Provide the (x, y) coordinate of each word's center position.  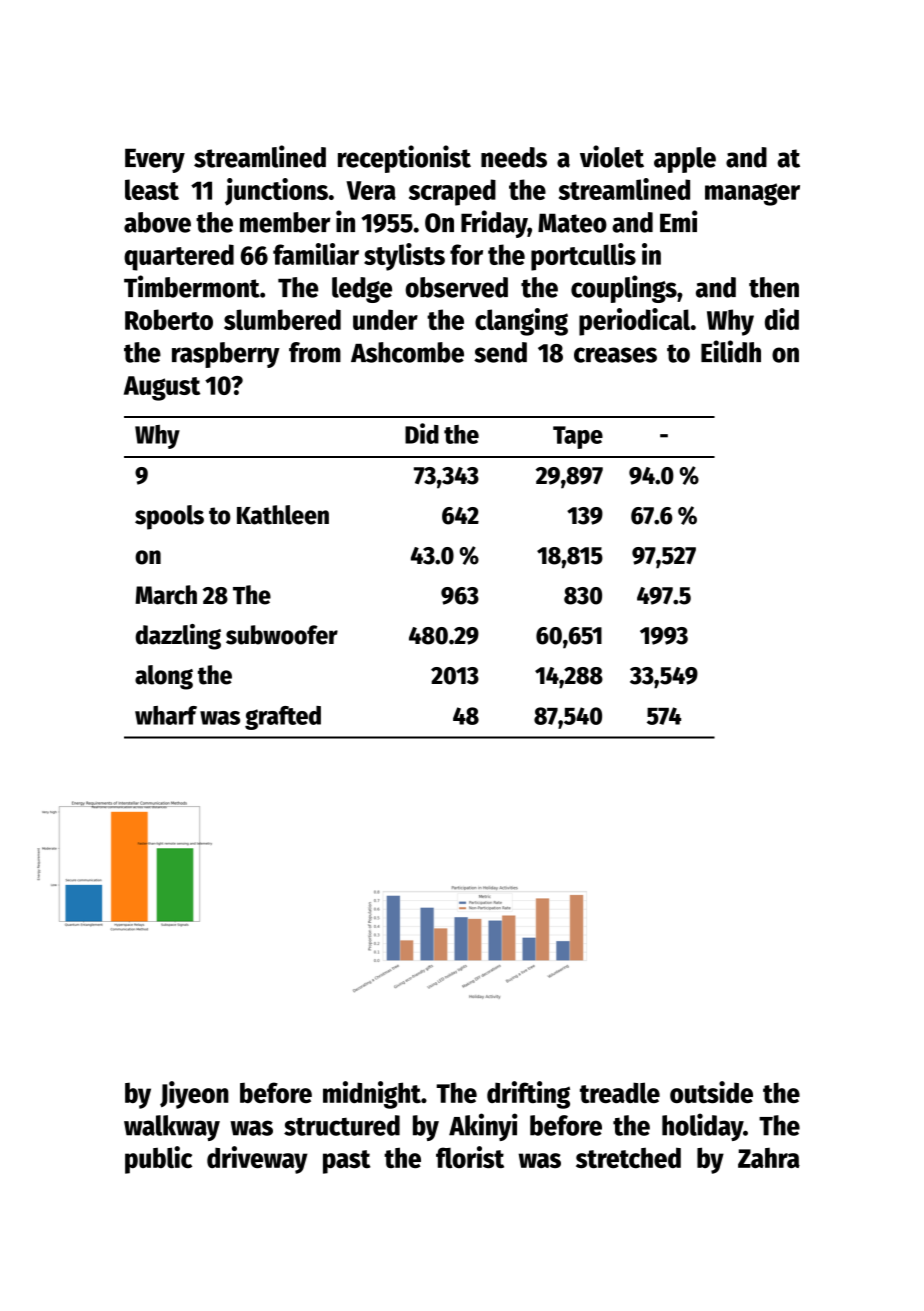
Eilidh (731, 351)
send (500, 352)
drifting (528, 1095)
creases (615, 355)
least (152, 189)
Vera (371, 190)
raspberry (226, 355)
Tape (578, 437)
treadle (620, 1092)
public (158, 1160)
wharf (166, 715)
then (774, 287)
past (346, 1162)
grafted (283, 718)
